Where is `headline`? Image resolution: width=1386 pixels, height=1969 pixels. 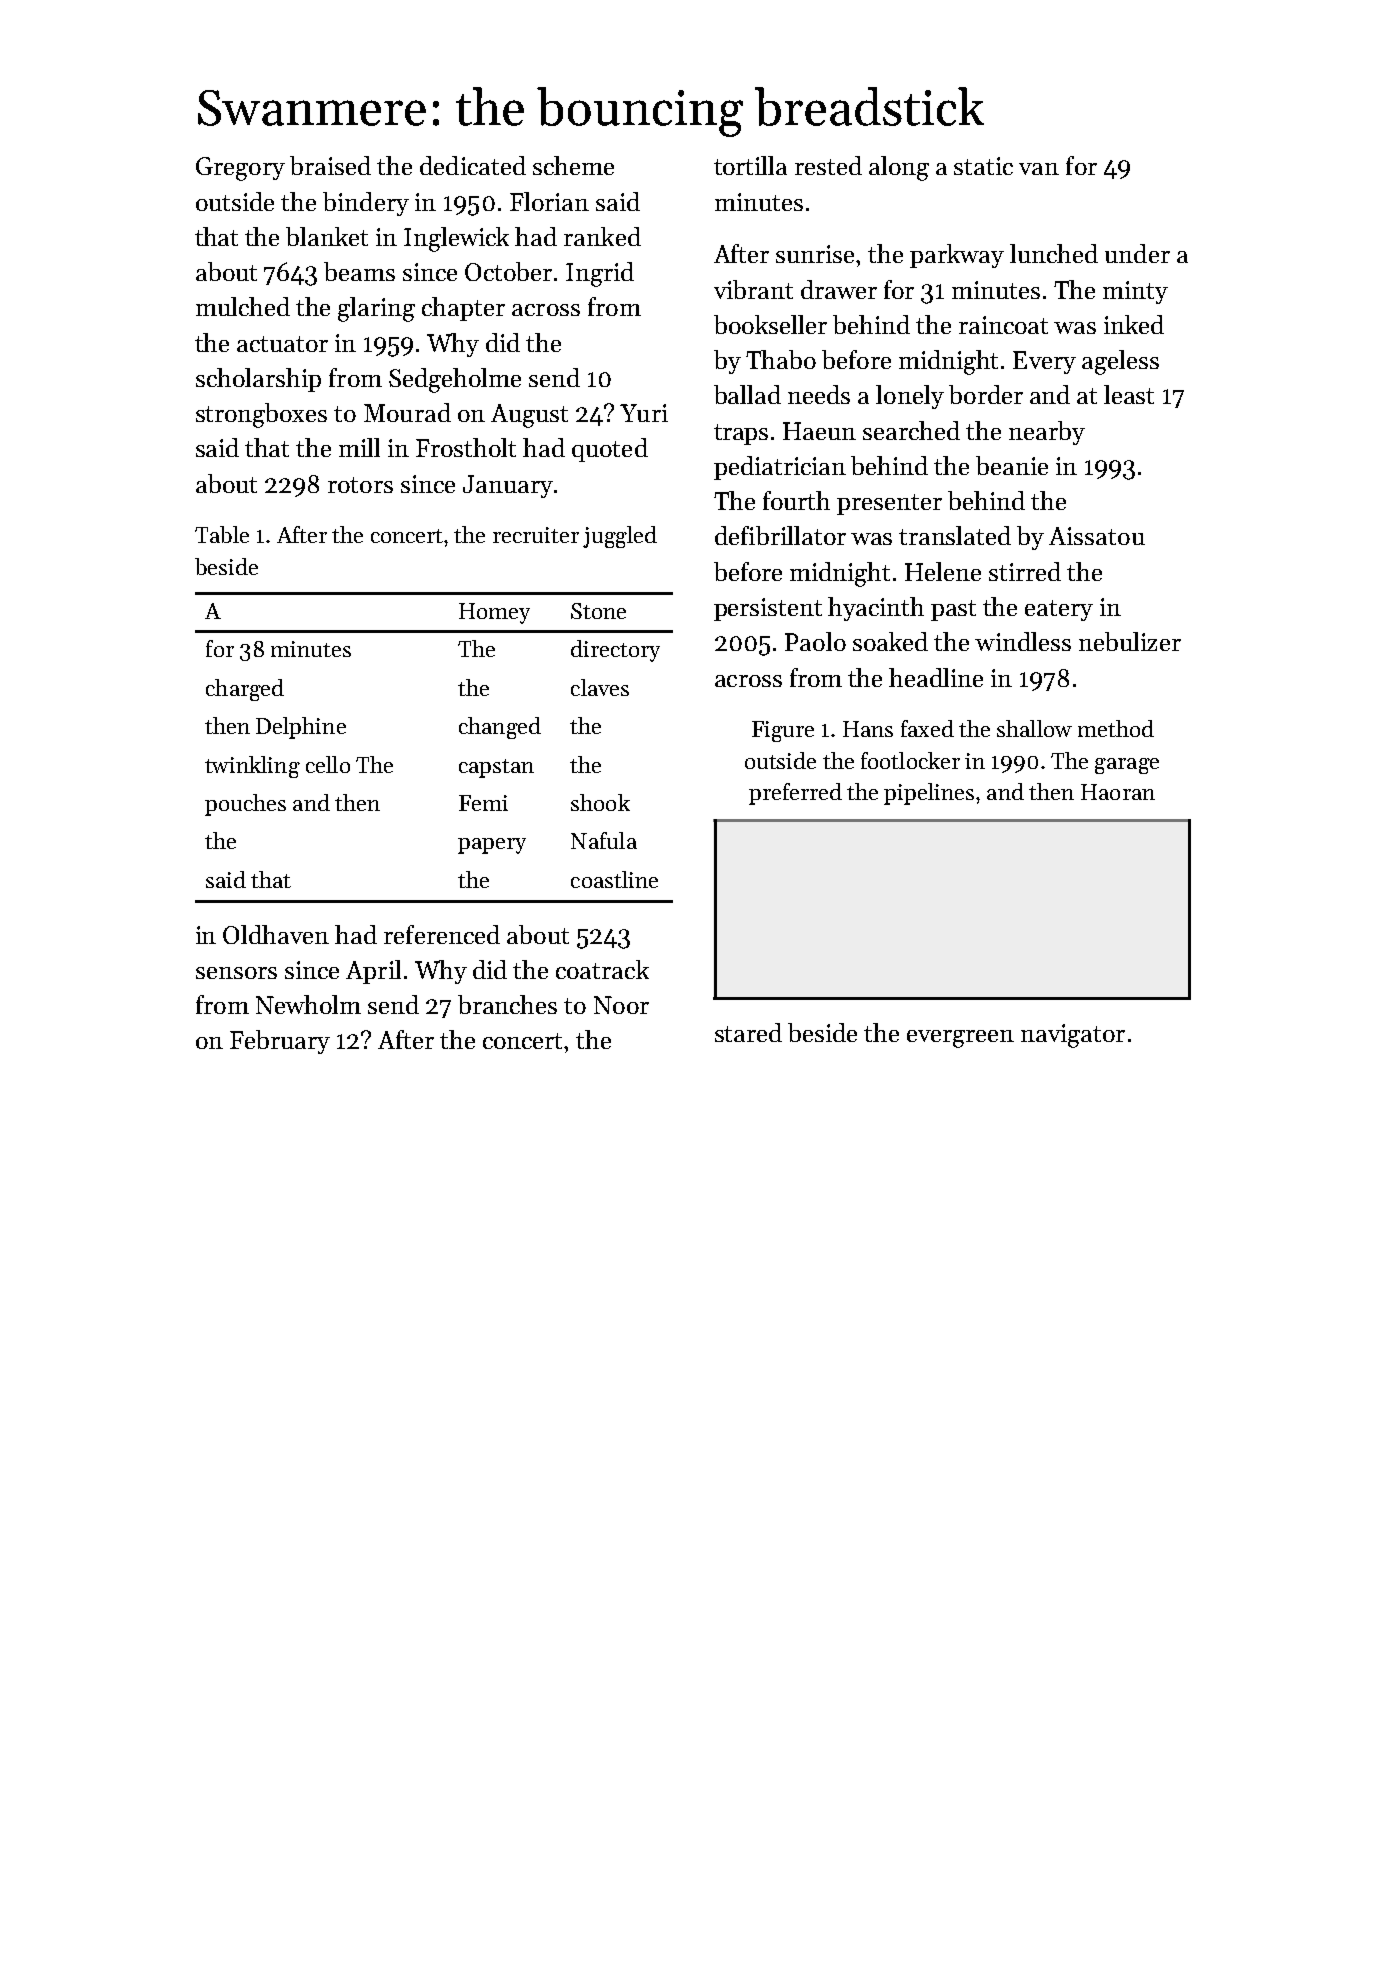 headline is located at coordinates (936, 677).
